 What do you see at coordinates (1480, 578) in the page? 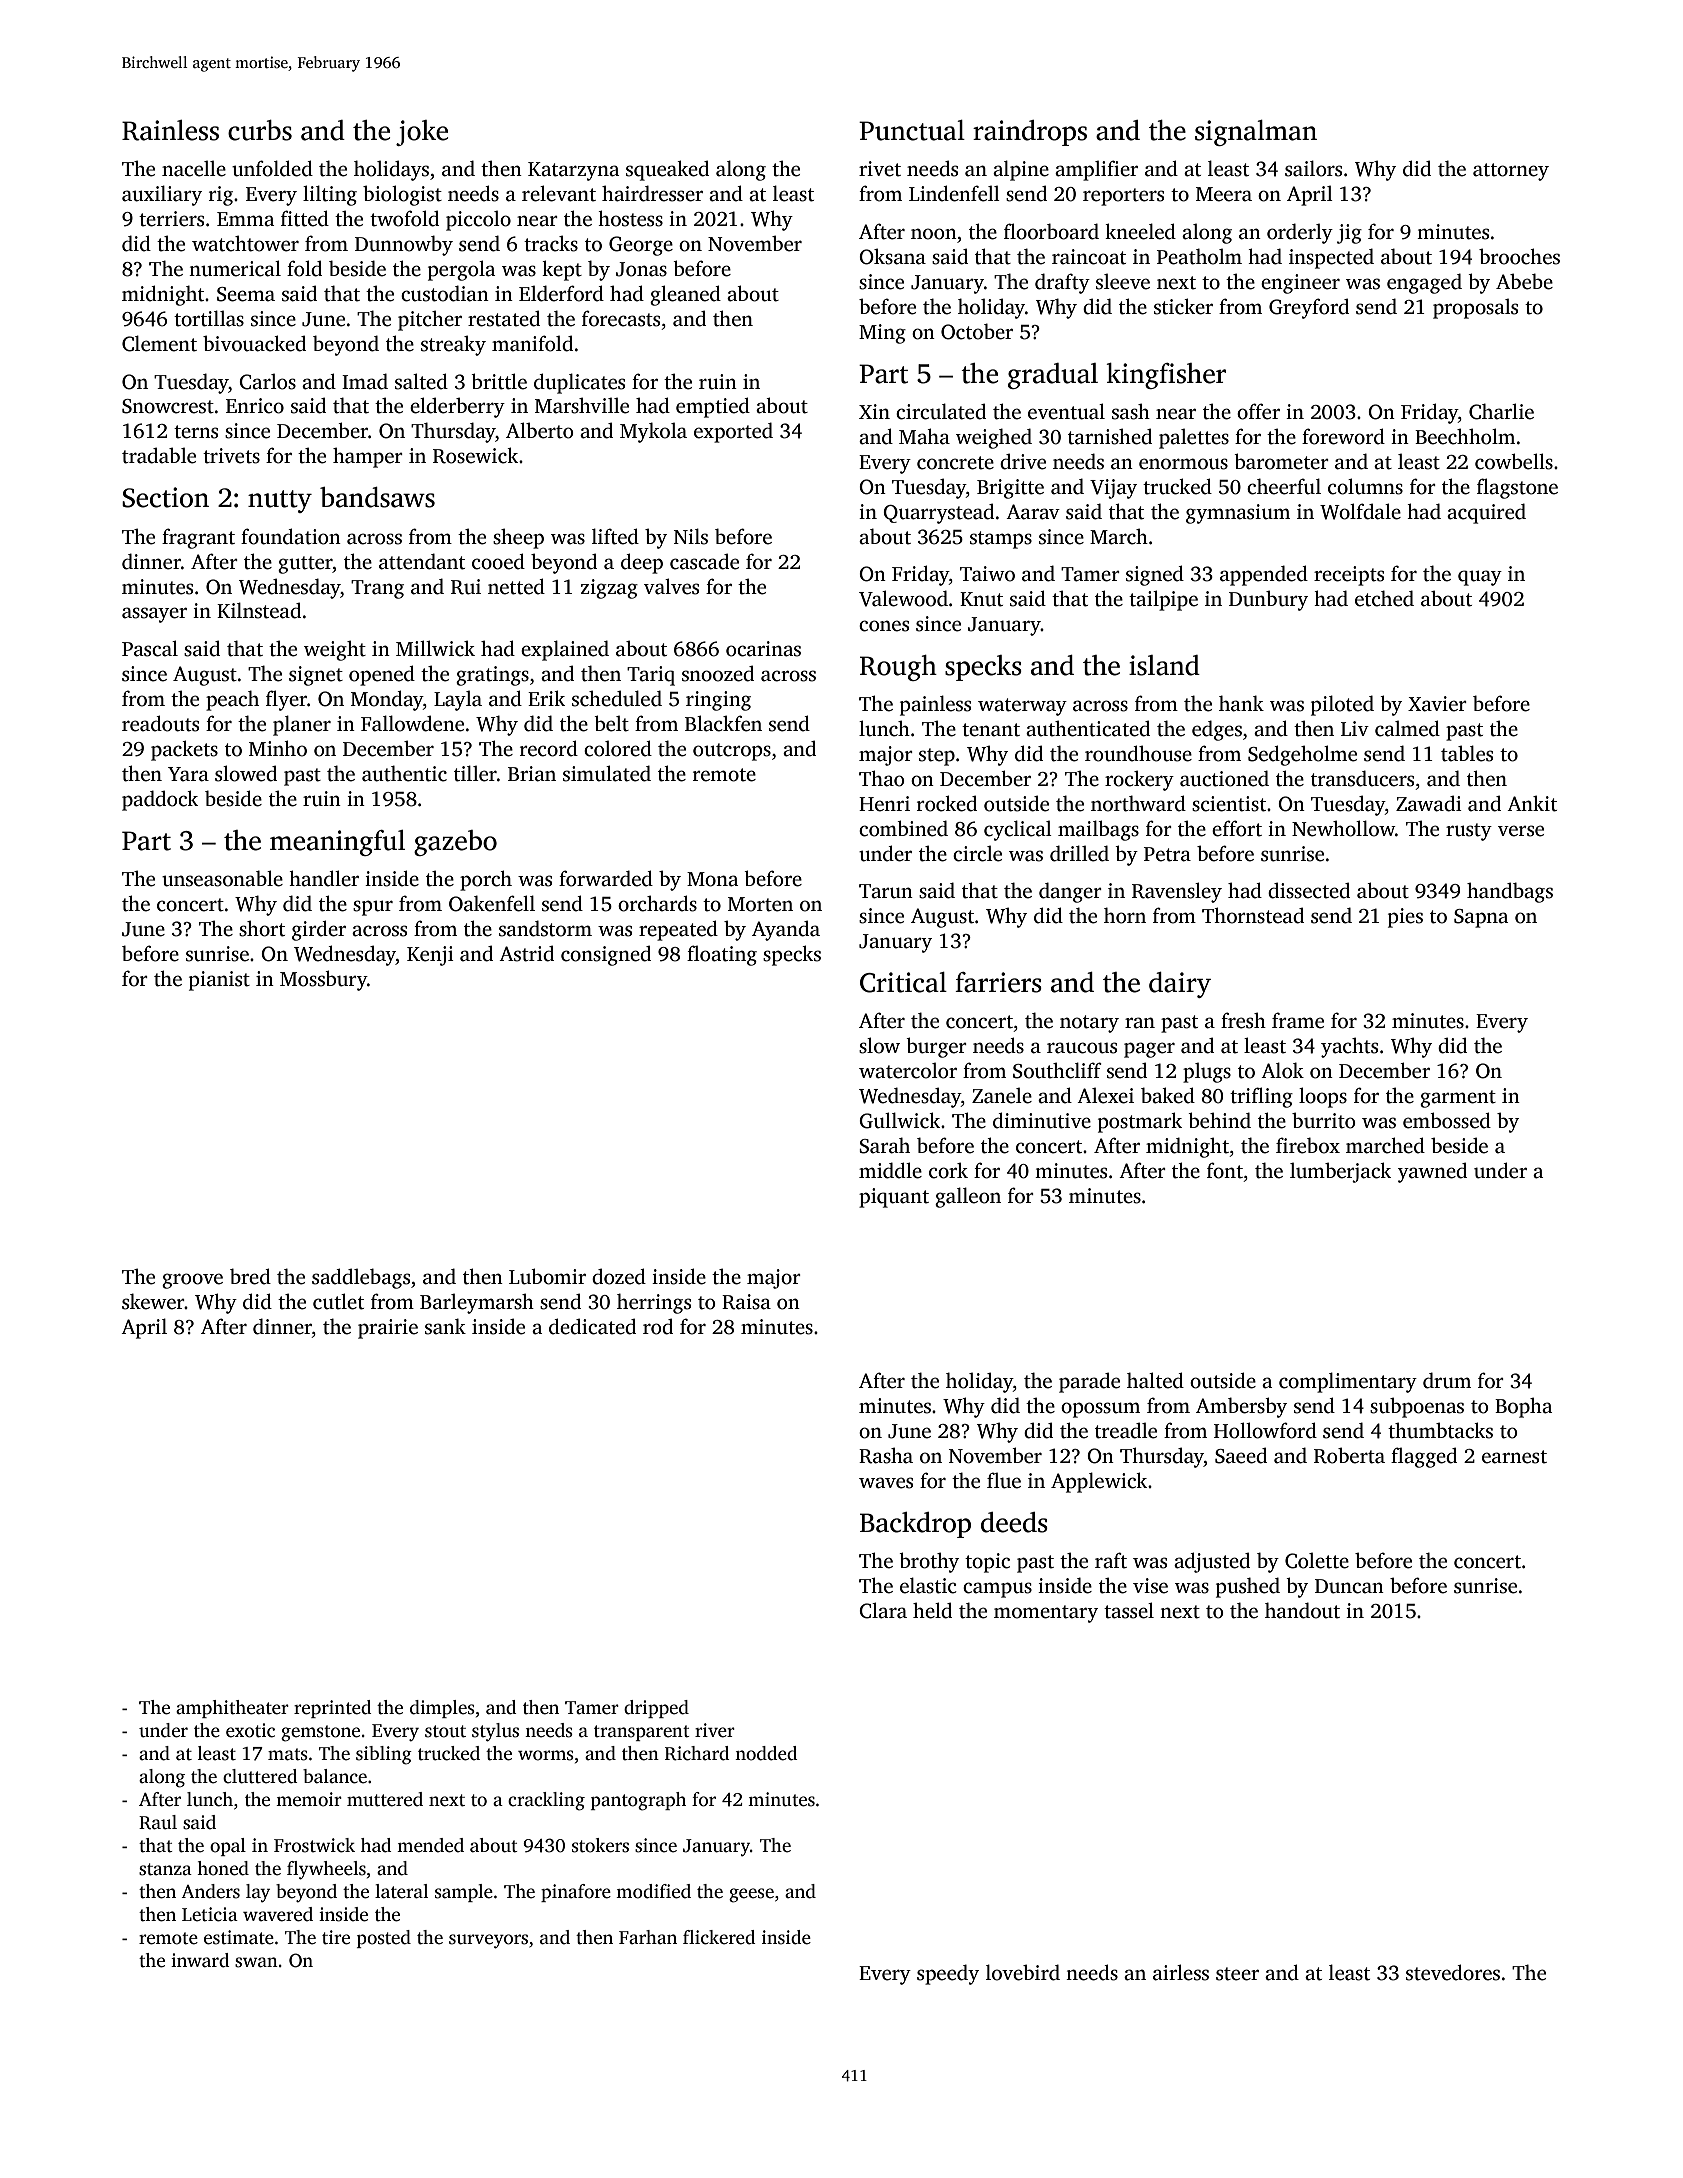
I see `quay` at bounding box center [1480, 578].
